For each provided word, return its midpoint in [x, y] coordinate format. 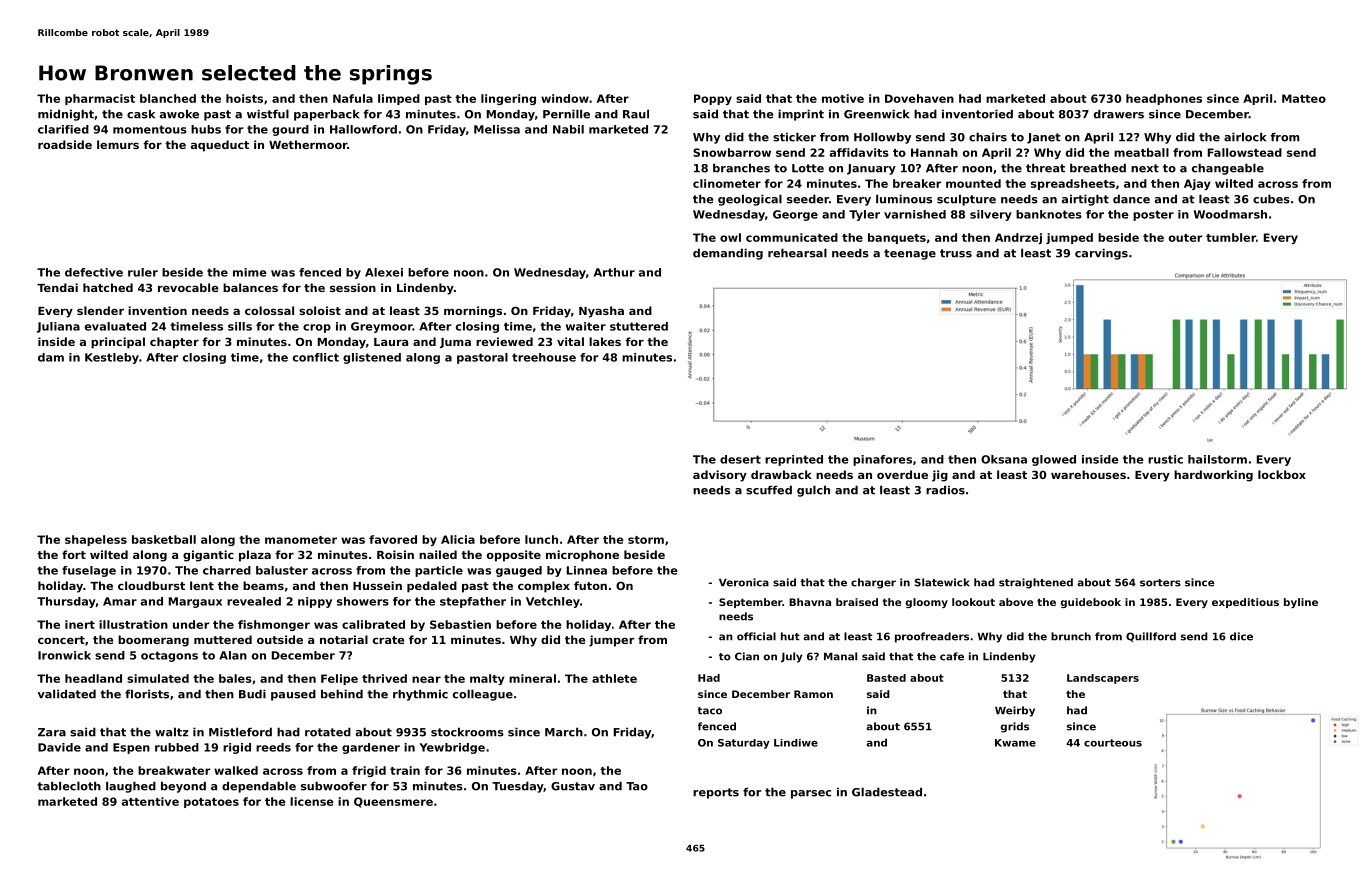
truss [956, 253]
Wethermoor [308, 144]
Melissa [497, 129]
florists [147, 694]
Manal [840, 656]
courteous [1113, 743]
